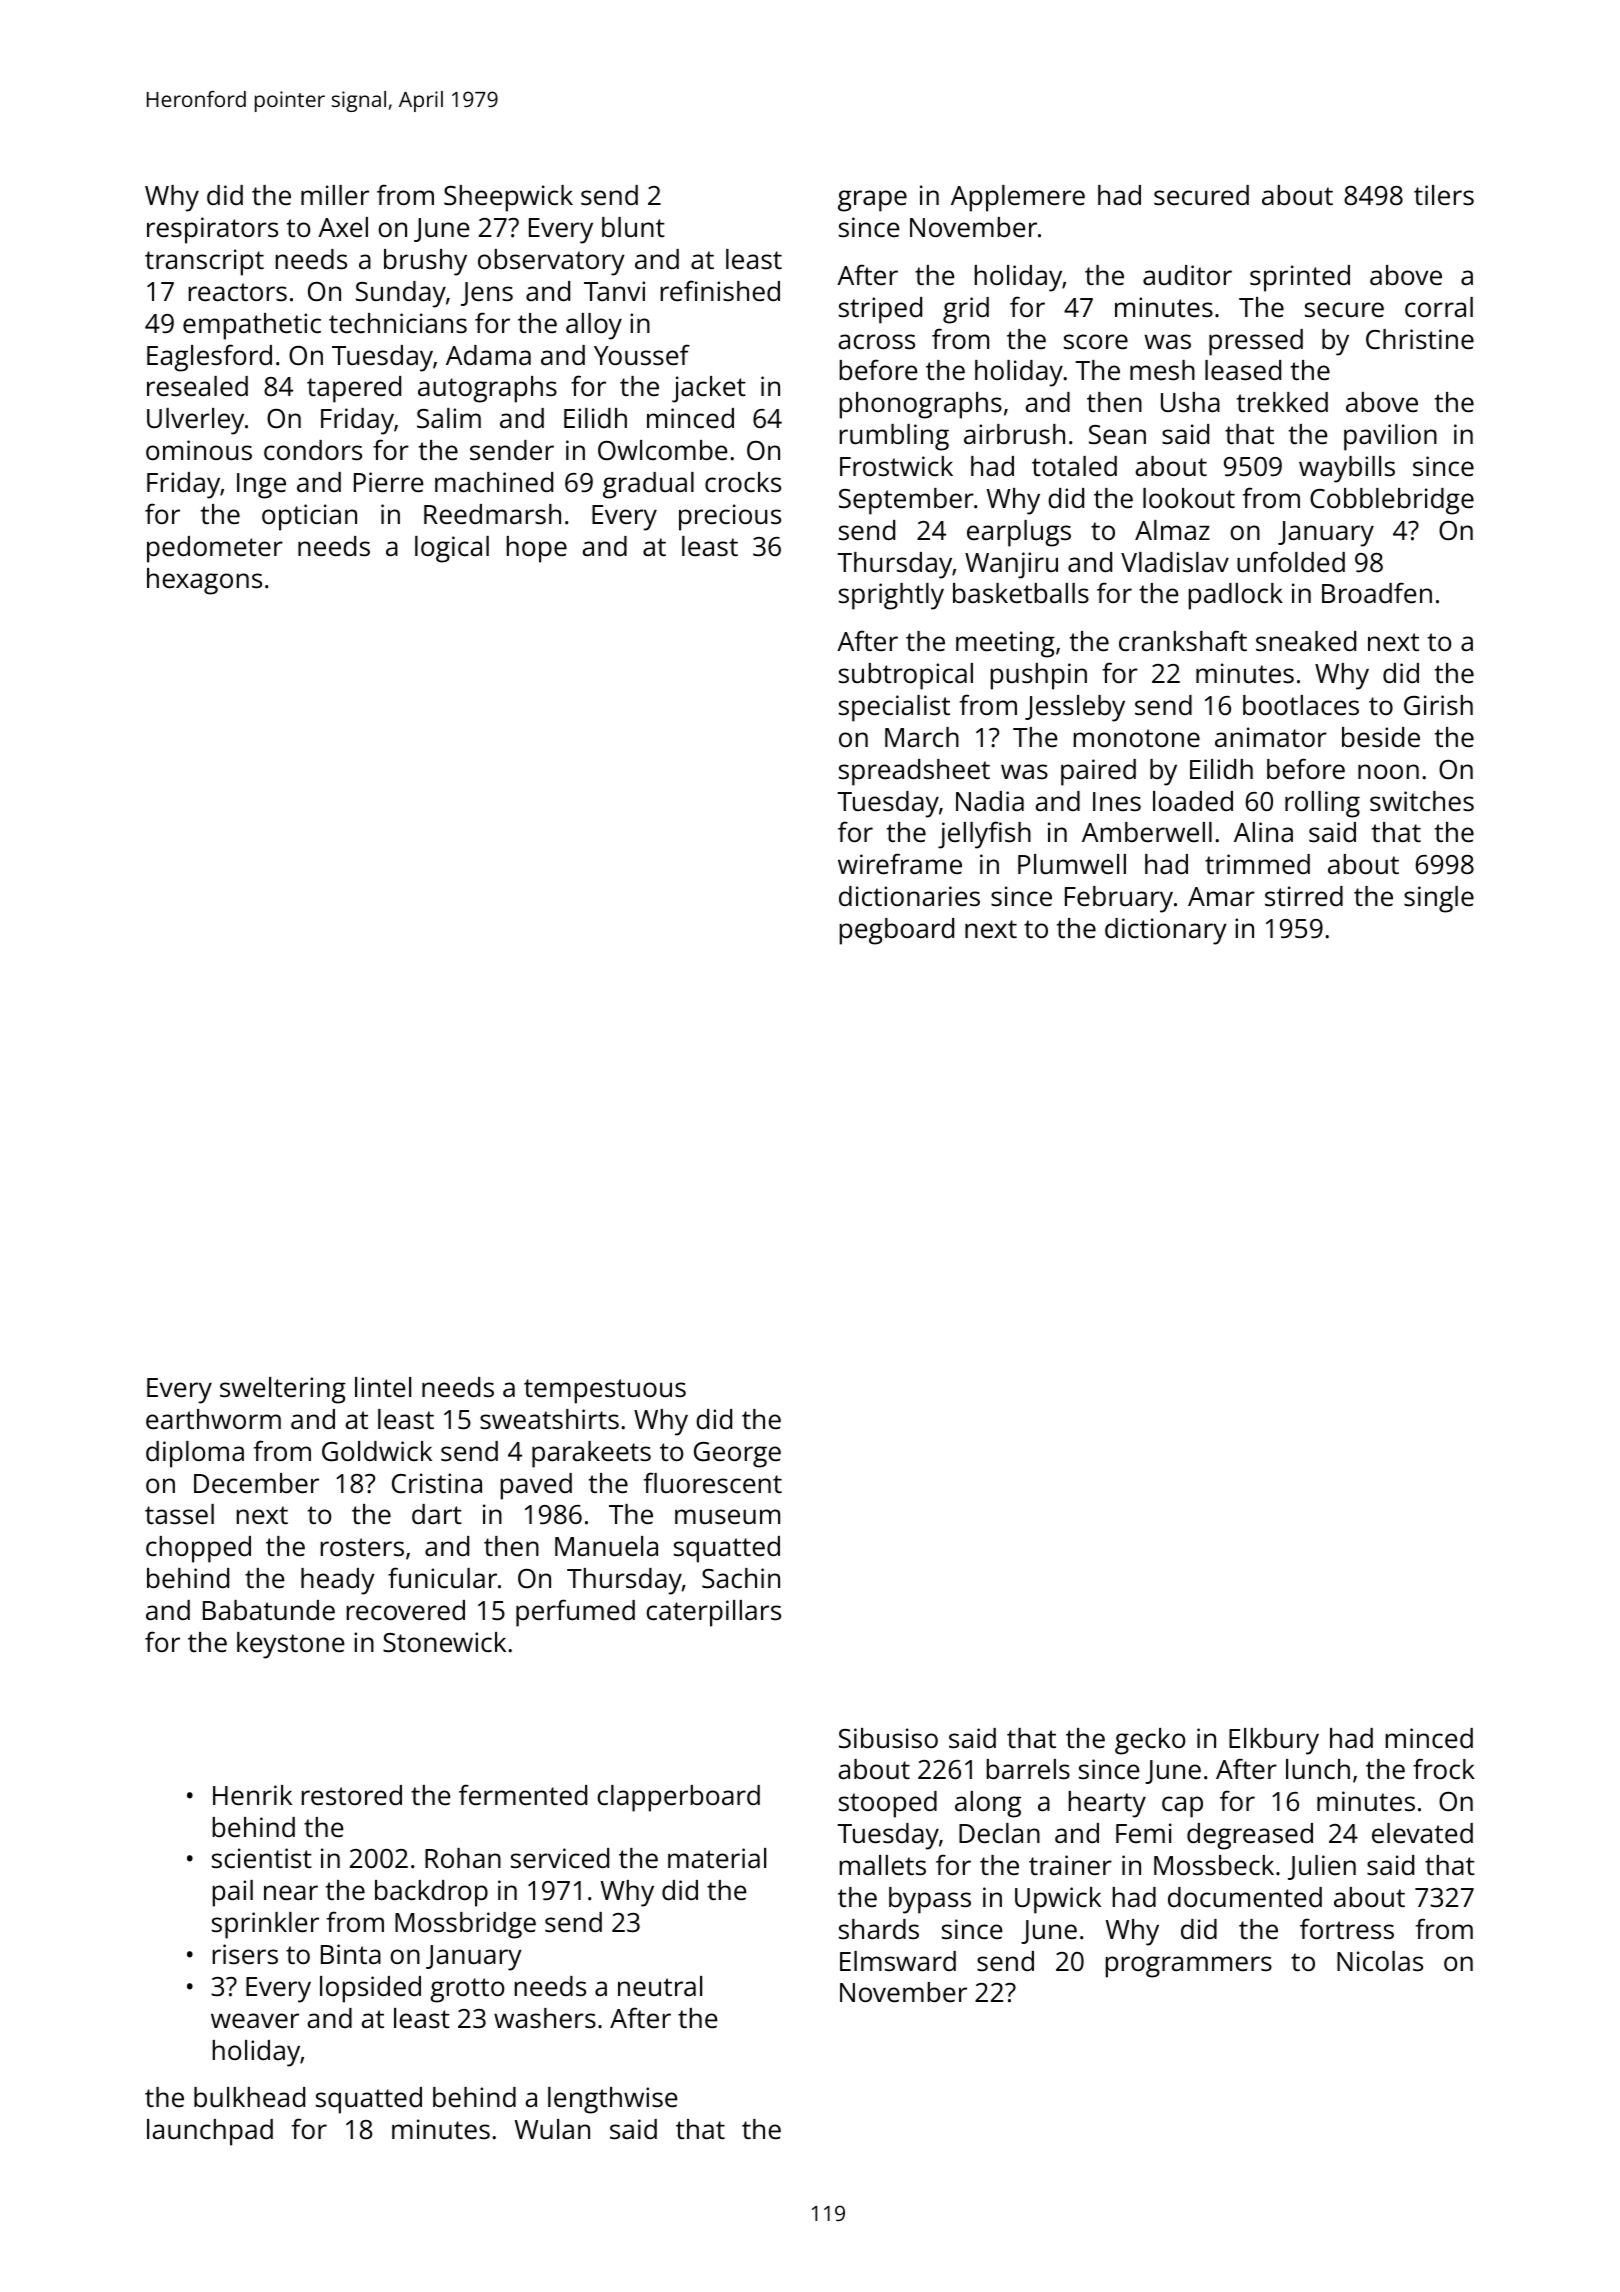  Describe the element at coordinates (537, 549) in the image. I see `hope` at that location.
